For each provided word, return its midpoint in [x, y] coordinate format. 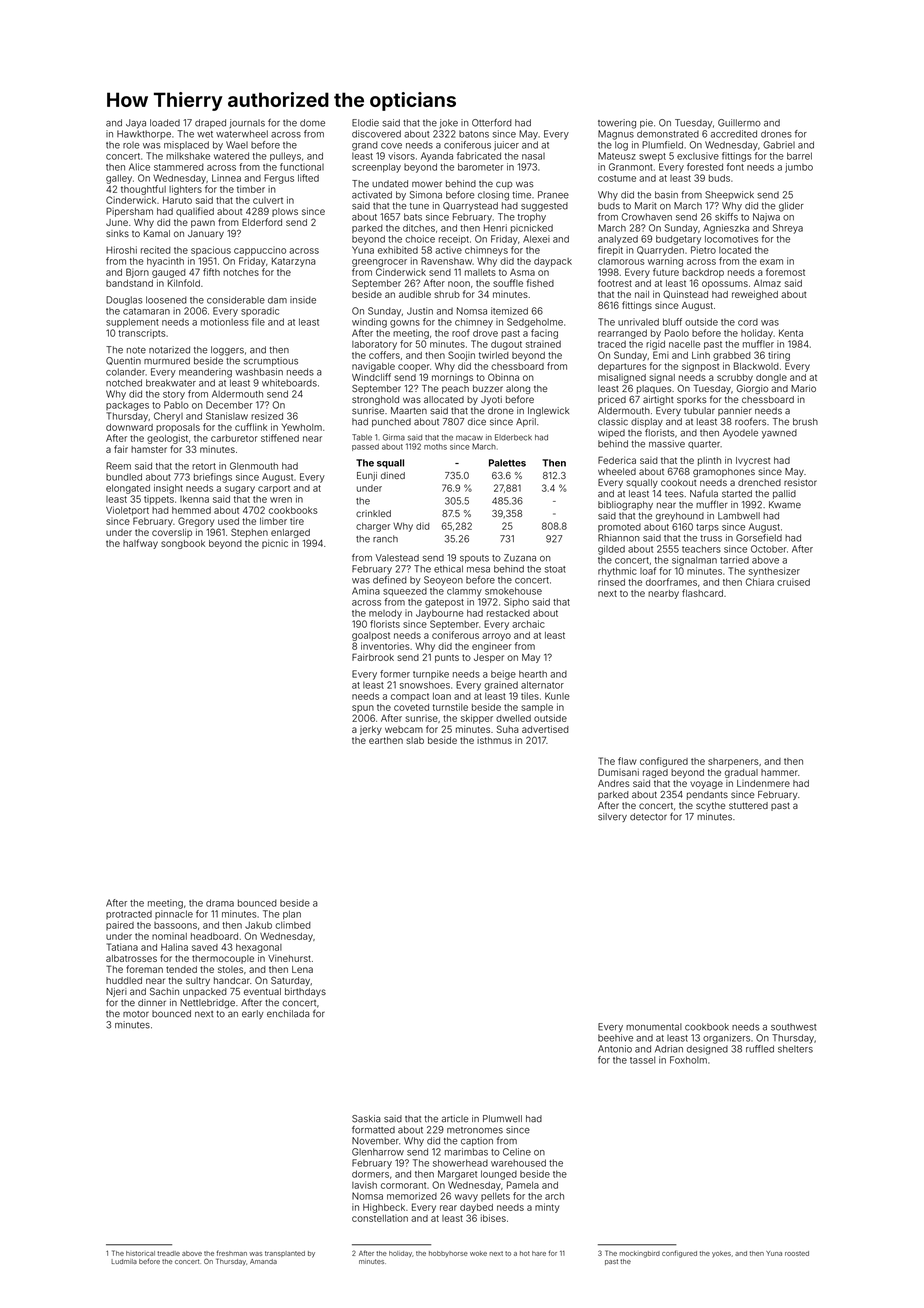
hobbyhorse [448, 1254]
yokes [721, 1254]
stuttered [748, 805]
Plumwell [502, 1119]
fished [540, 283]
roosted [797, 1253]
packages [127, 406]
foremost [785, 272]
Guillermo [739, 123]
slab [415, 740]
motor [136, 1014]
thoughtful [143, 190]
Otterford [492, 123]
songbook [183, 544]
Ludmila [124, 1261]
